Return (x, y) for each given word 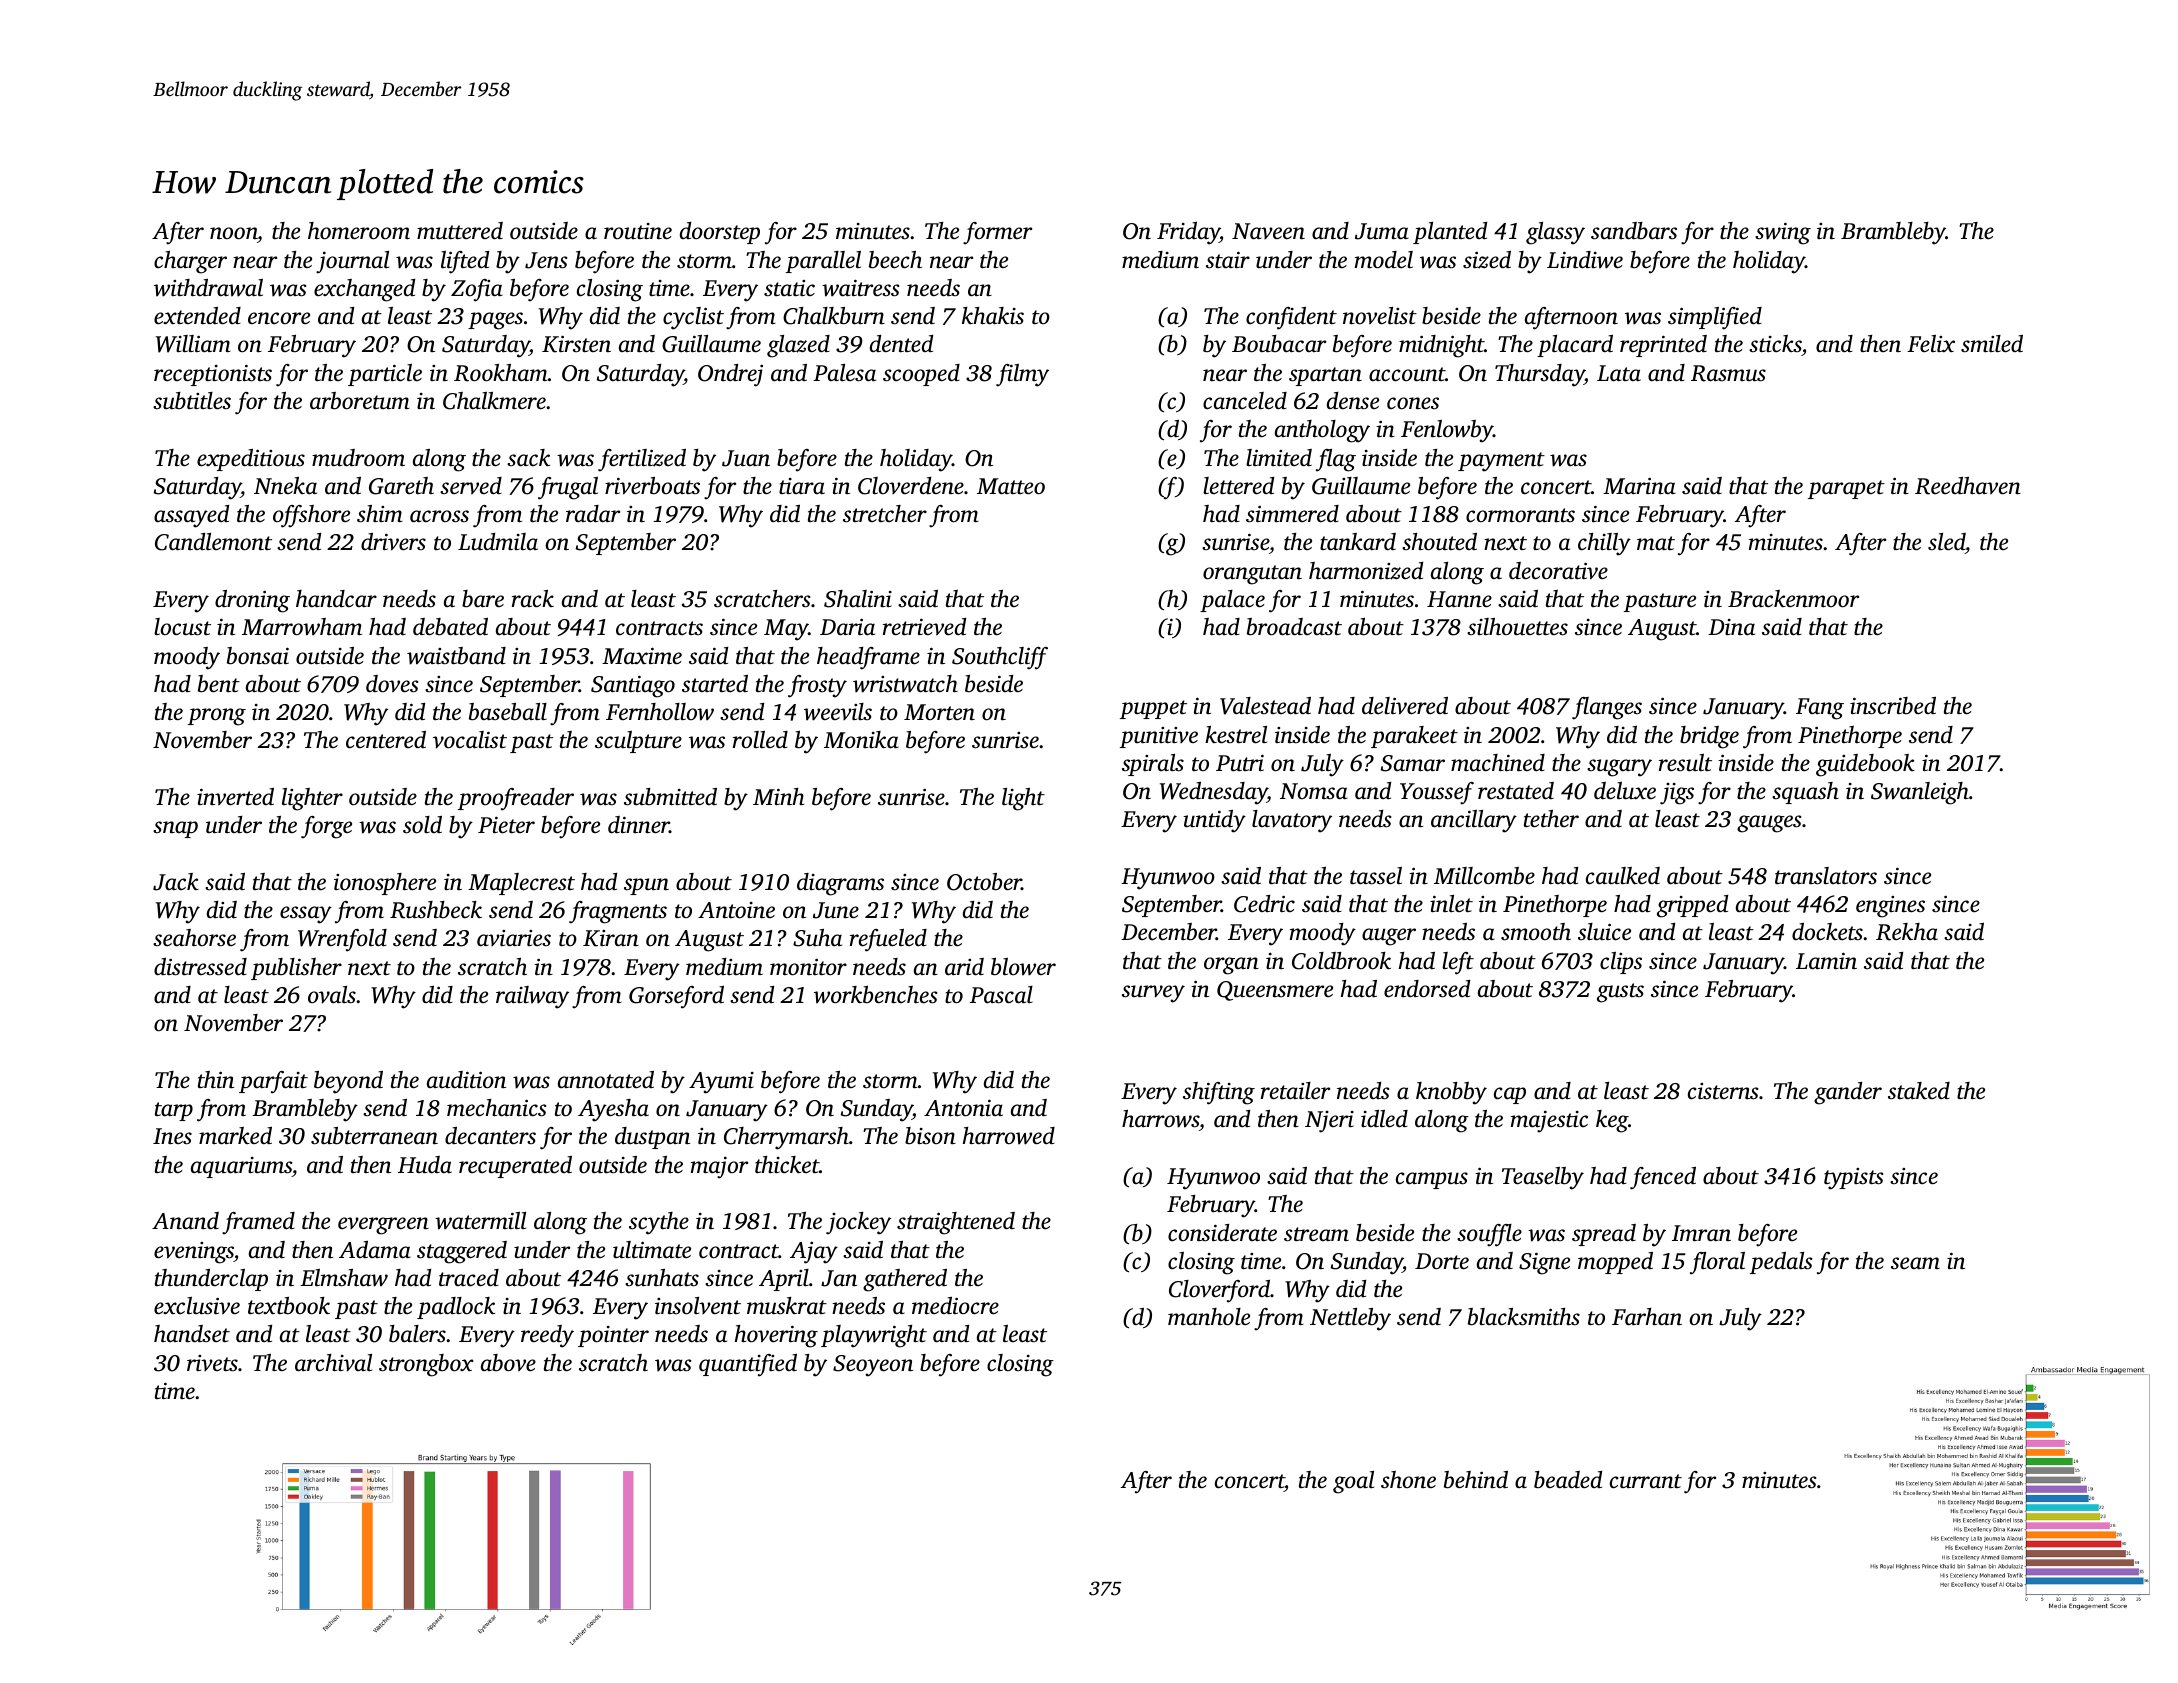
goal (1353, 1482)
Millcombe (1484, 876)
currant (1646, 1481)
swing (1783, 233)
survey (1153, 994)
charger (190, 262)
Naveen (1268, 231)
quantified (748, 1365)
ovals (332, 995)
